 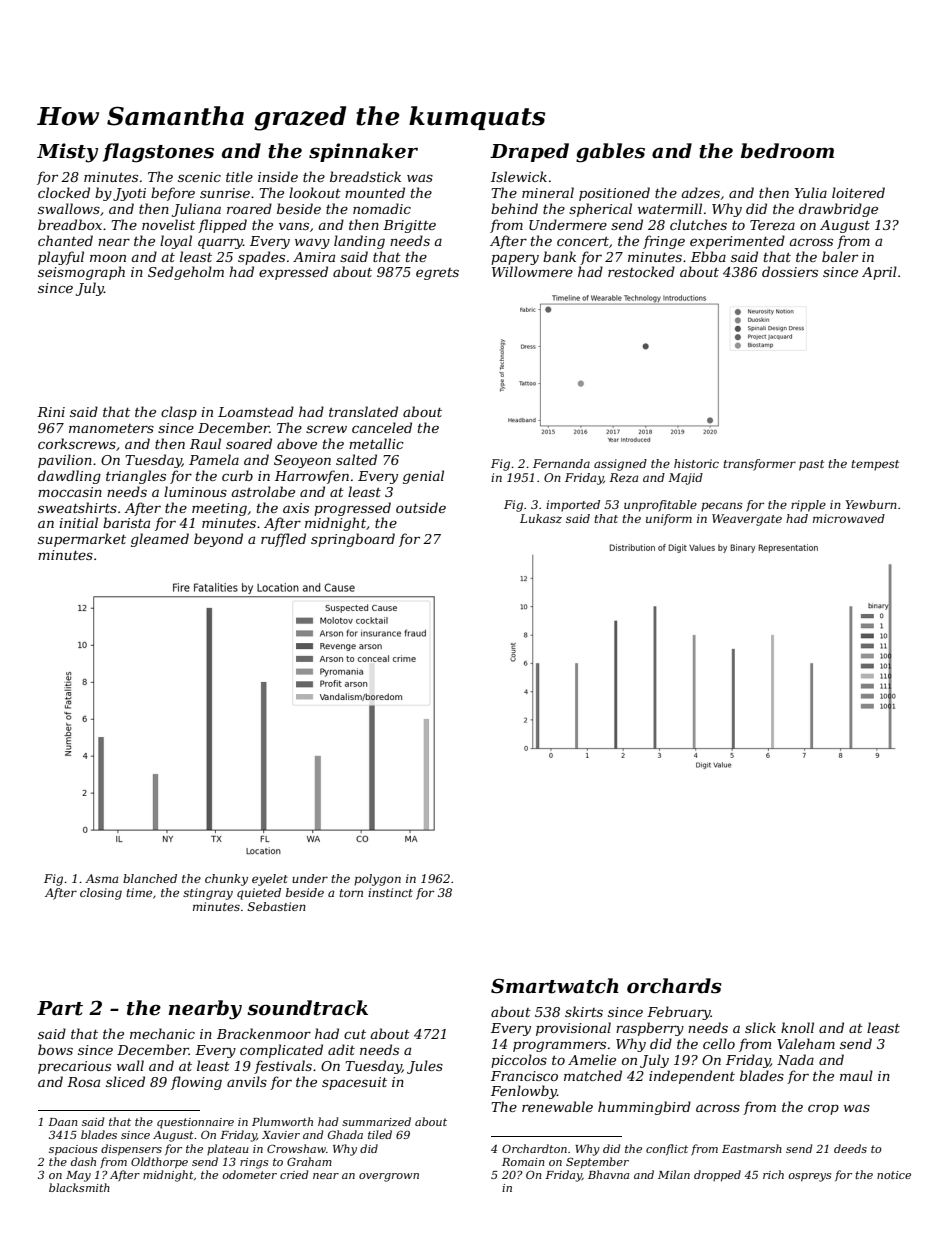 I want to click on Part, so click(x=60, y=1008).
